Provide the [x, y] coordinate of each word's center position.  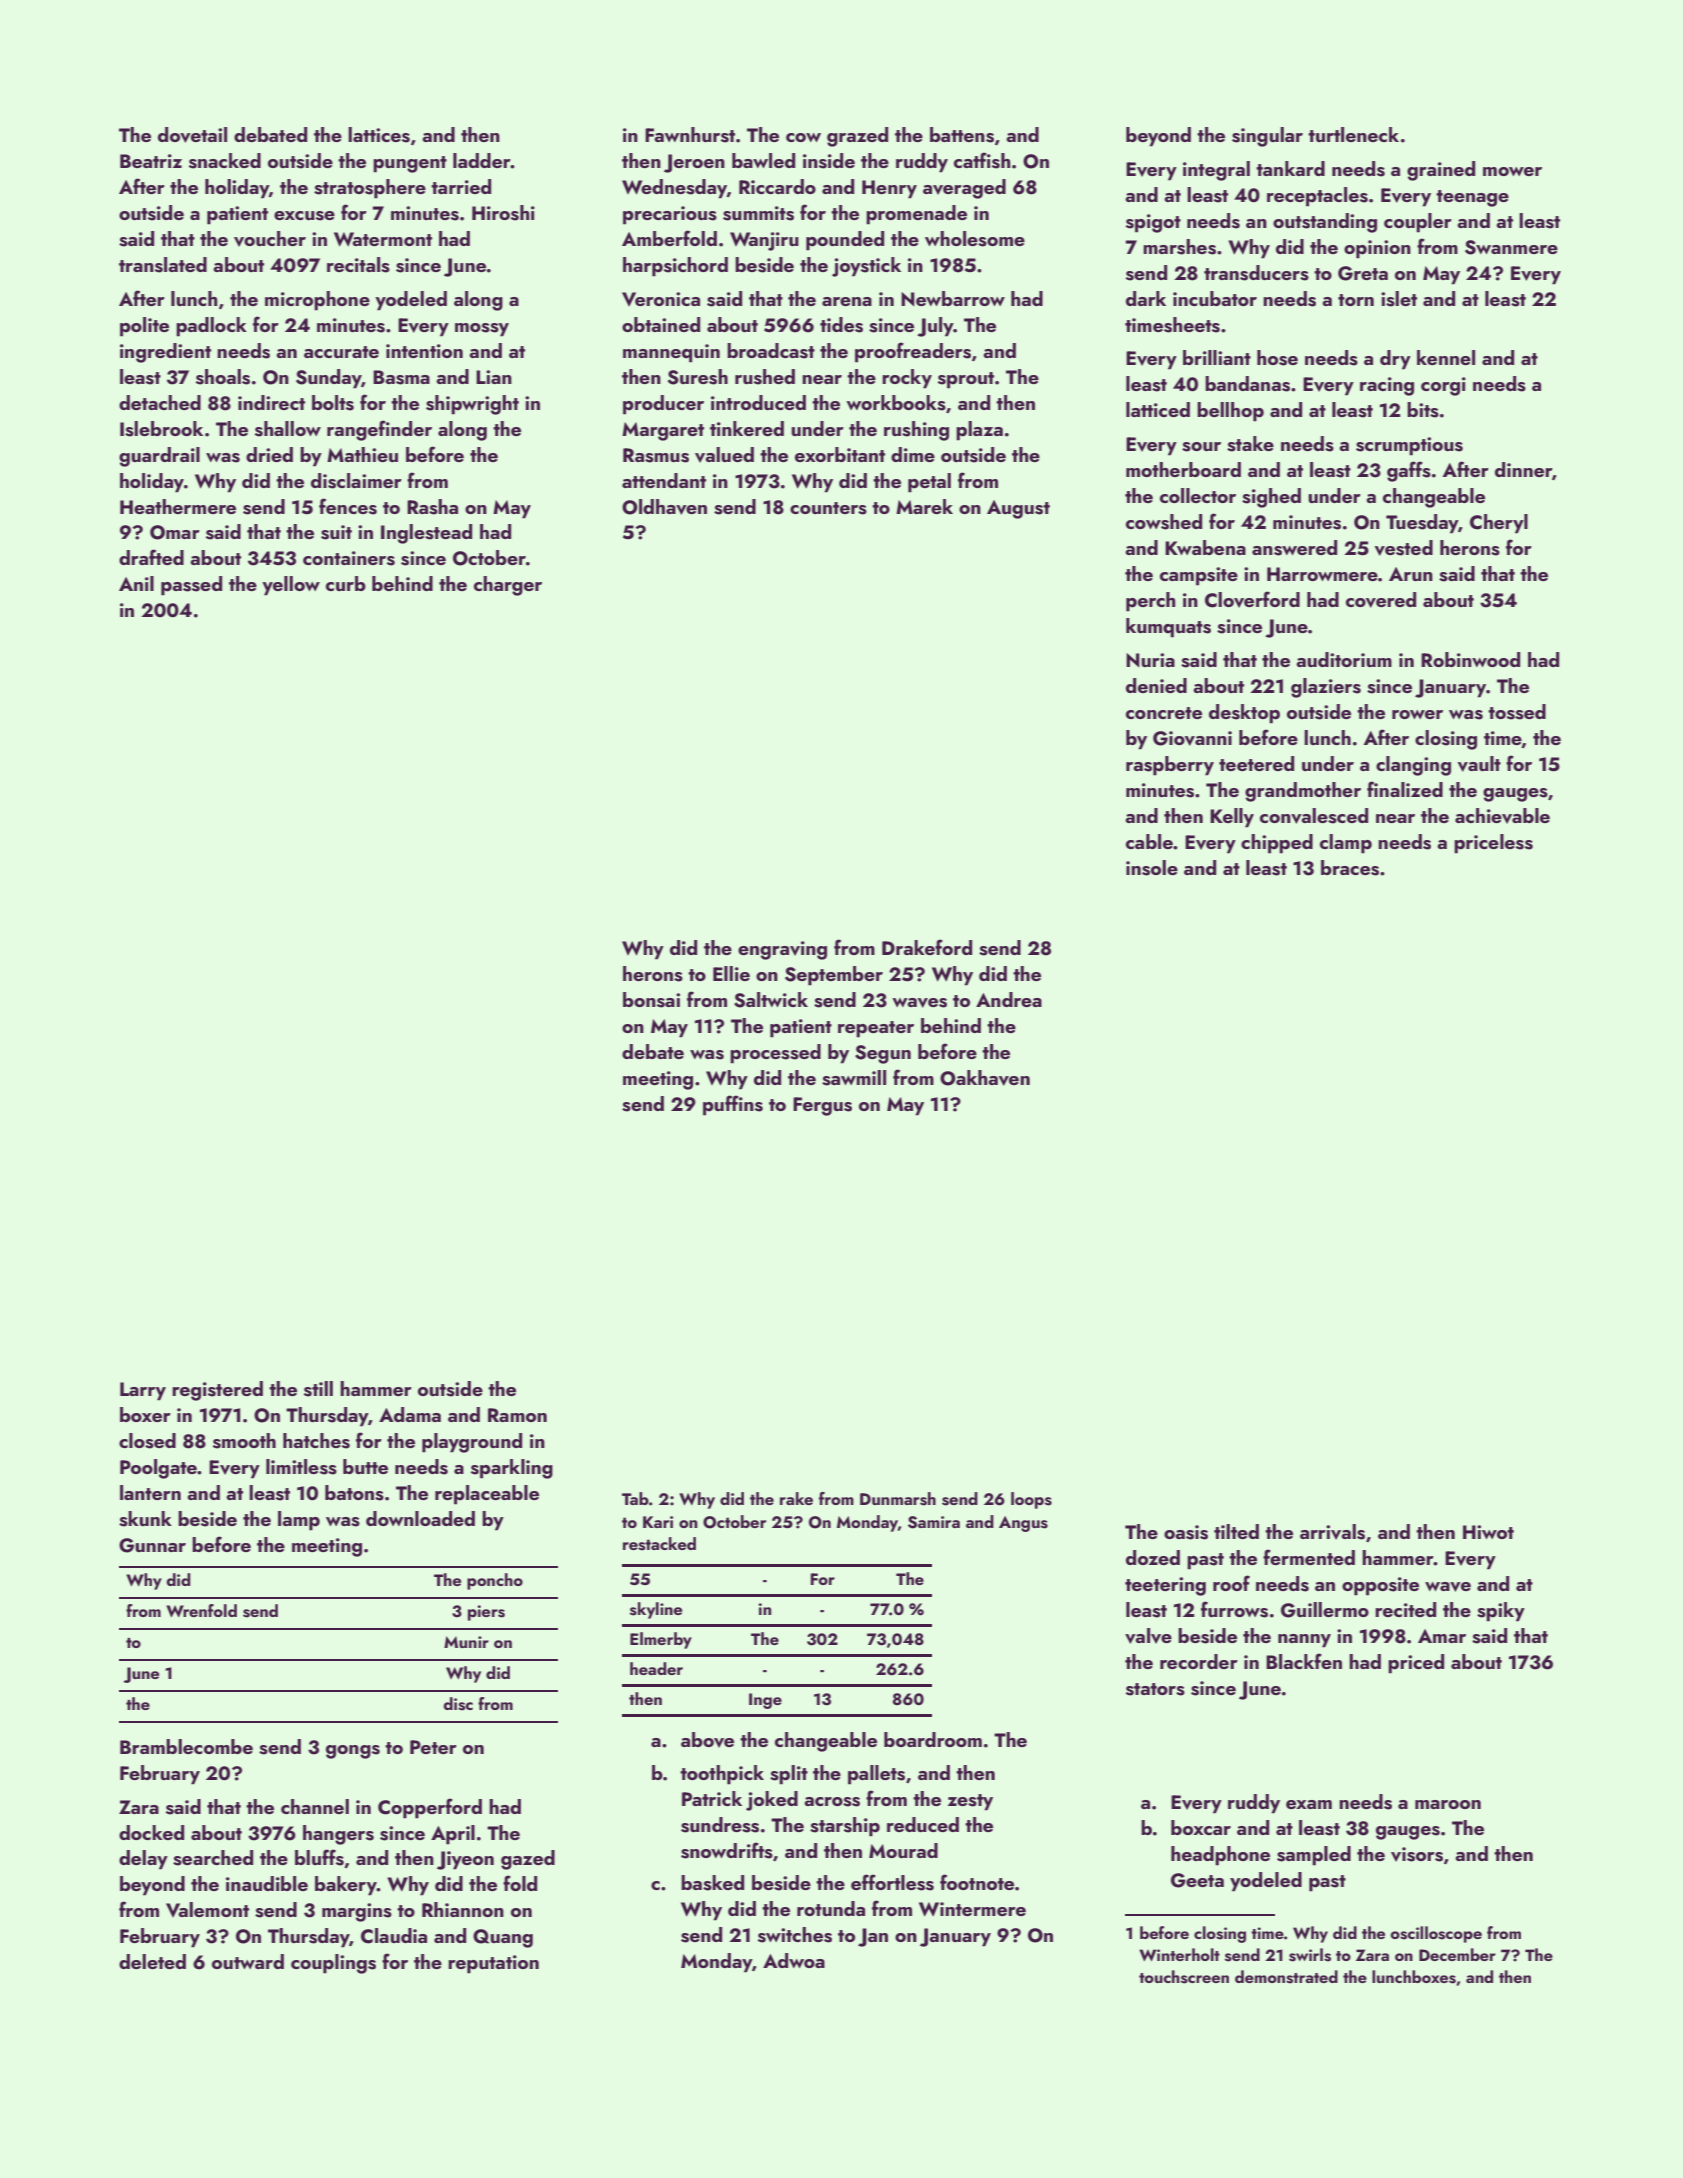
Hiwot [1488, 1532]
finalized [1405, 789]
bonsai [651, 1000]
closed [147, 1441]
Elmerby [661, 1640]
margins [357, 1912]
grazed [857, 137]
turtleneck [1353, 134]
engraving [782, 950]
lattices [379, 135]
